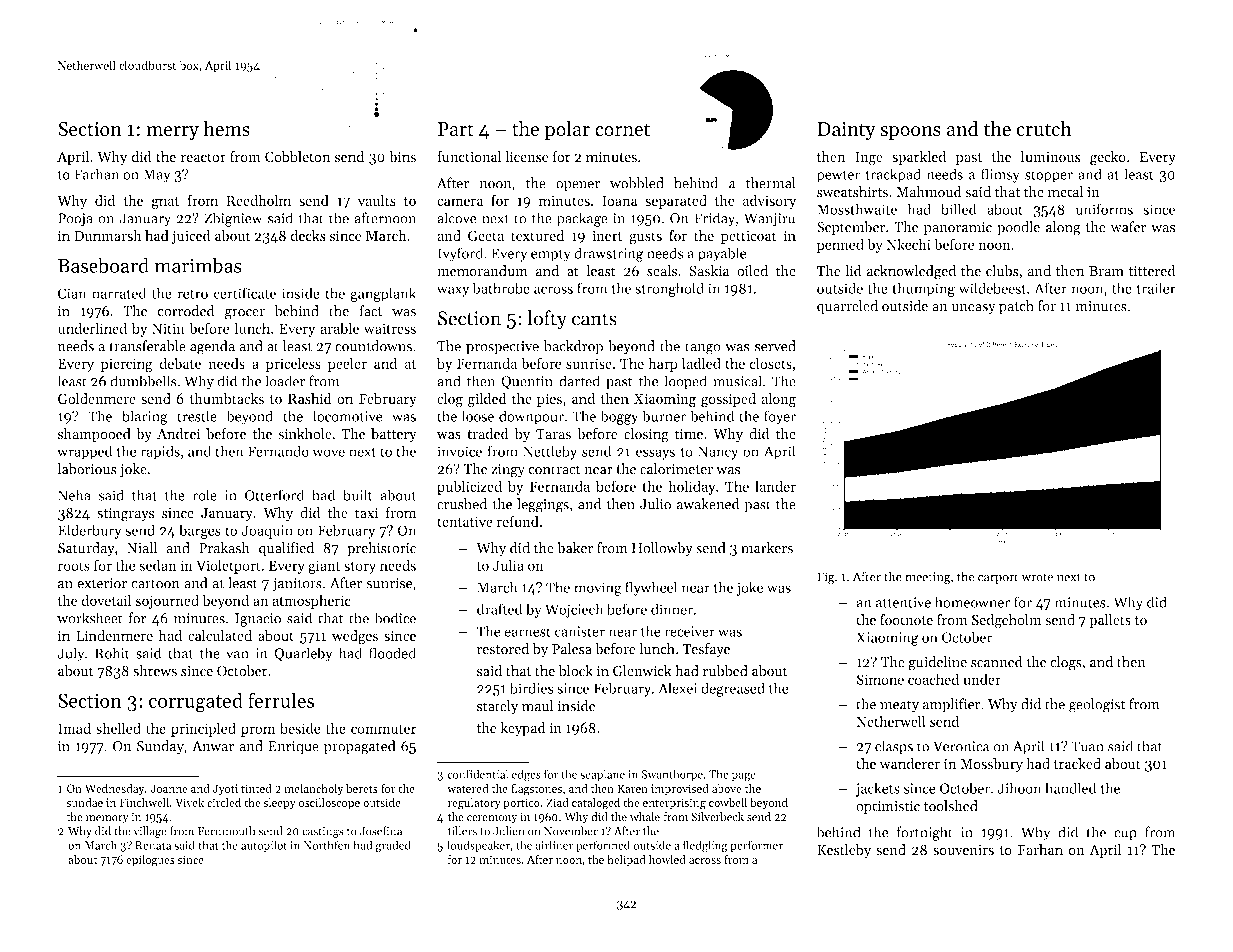 The height and width of the screenshot is (952, 1233). What do you see at coordinates (622, 130) in the screenshot?
I see `cornet` at bounding box center [622, 130].
